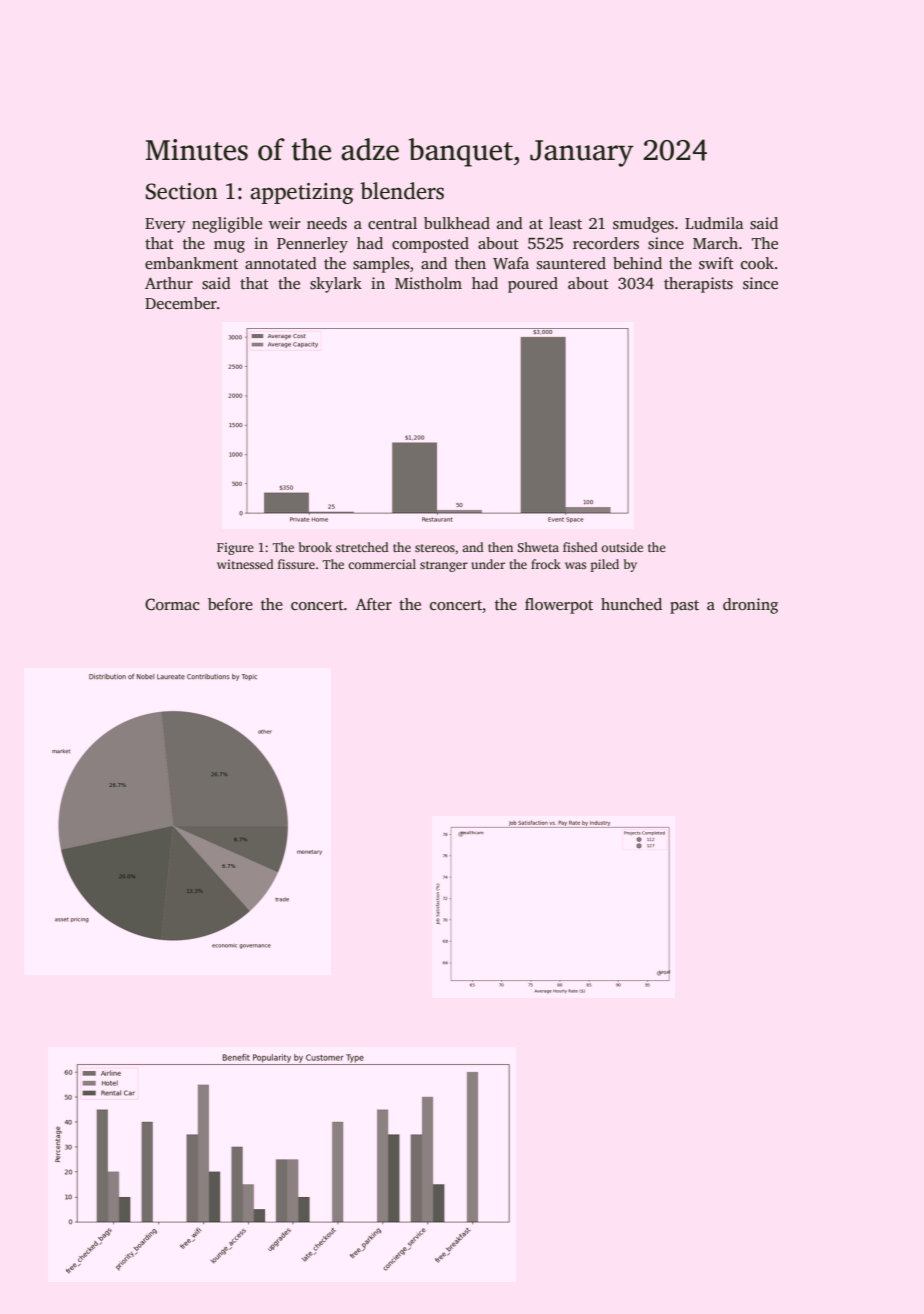 The image size is (924, 1314). Describe the element at coordinates (229, 247) in the document. I see `mug` at that location.
